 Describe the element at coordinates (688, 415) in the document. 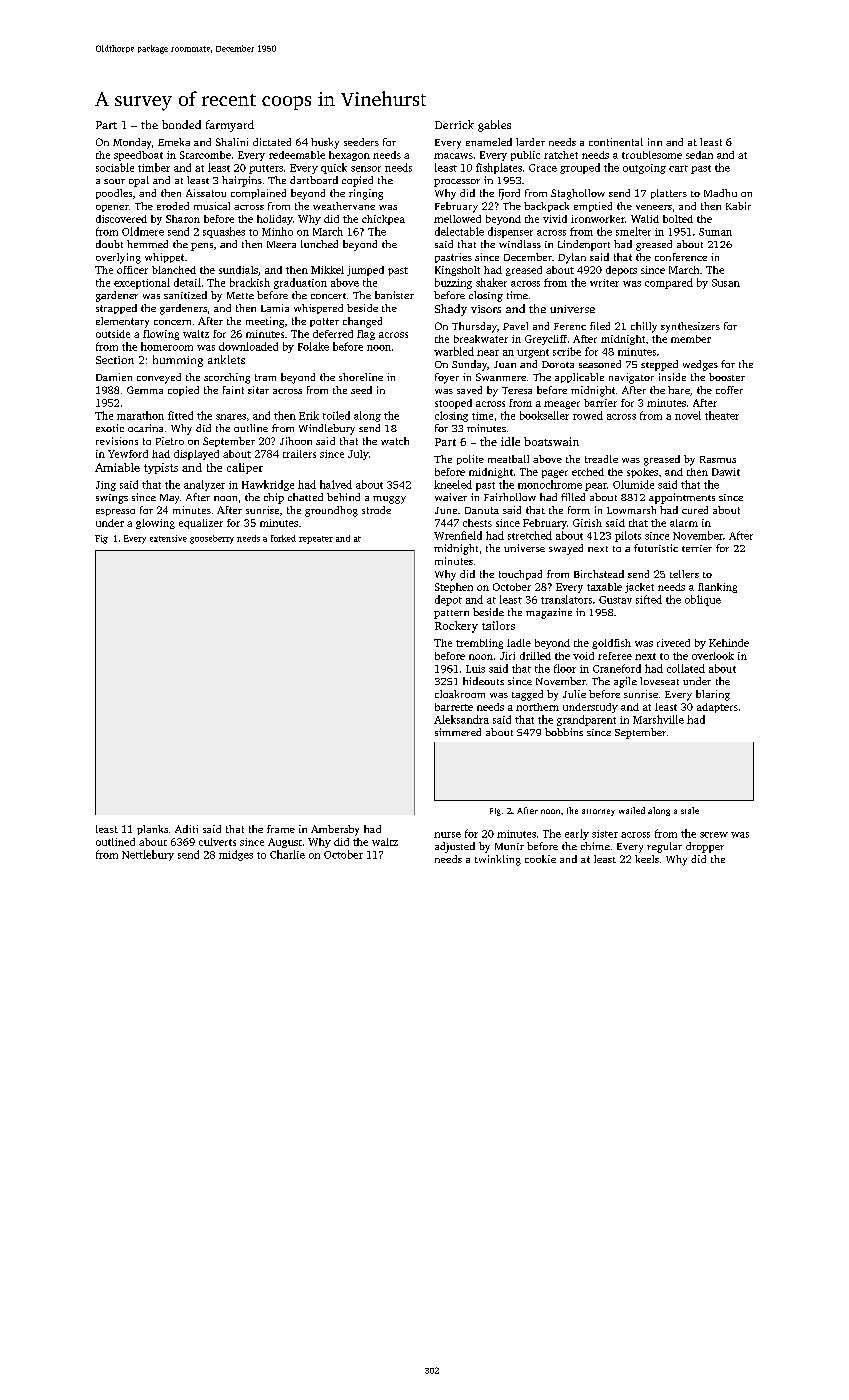

I see `novel` at that location.
